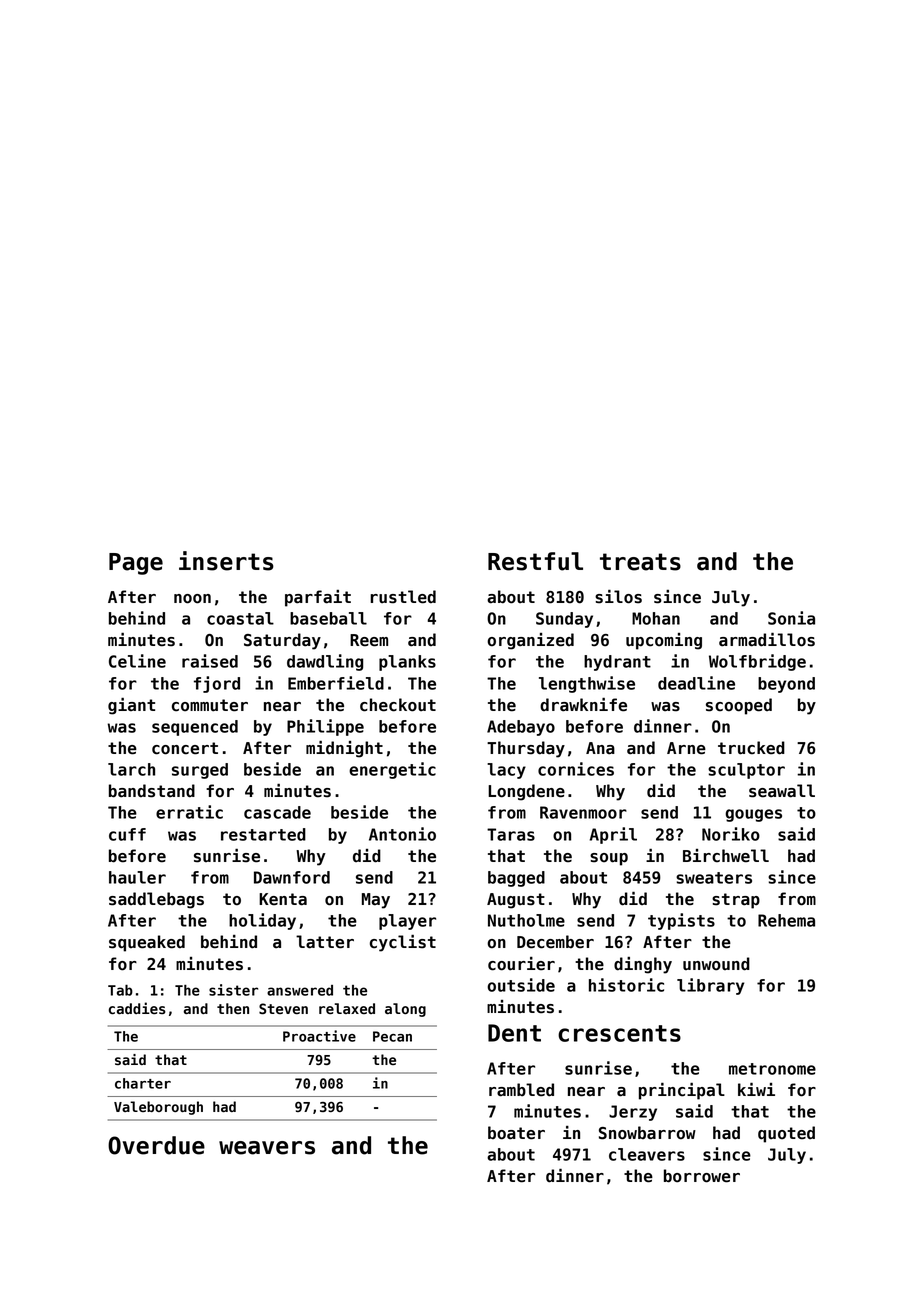 This image has width=924, height=1314. What do you see at coordinates (226, 561) in the image?
I see `inserts` at bounding box center [226, 561].
